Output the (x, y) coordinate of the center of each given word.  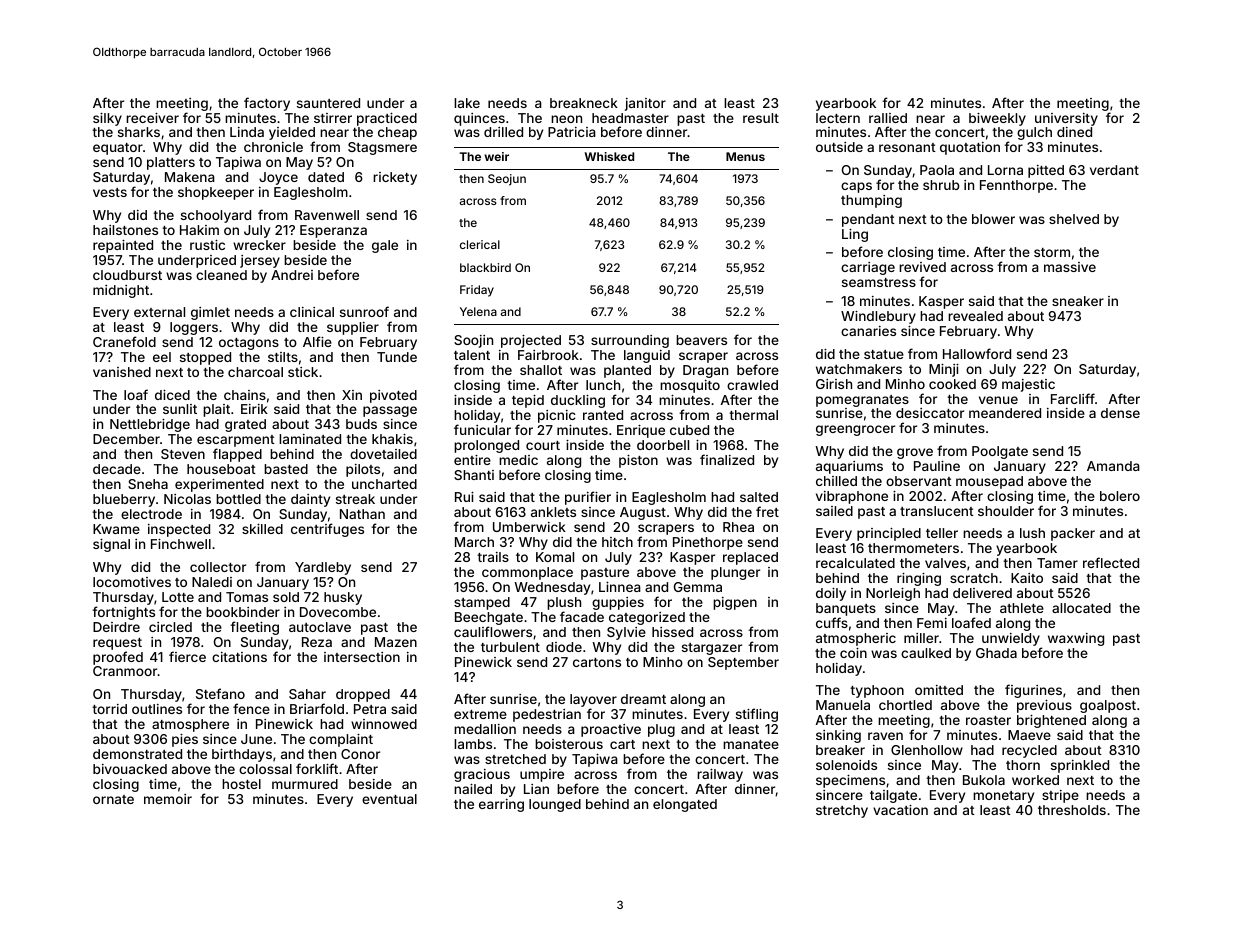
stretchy (842, 811)
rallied (888, 118)
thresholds (1072, 810)
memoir (168, 799)
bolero (1120, 496)
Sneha (148, 484)
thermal (753, 415)
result (761, 118)
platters (171, 163)
